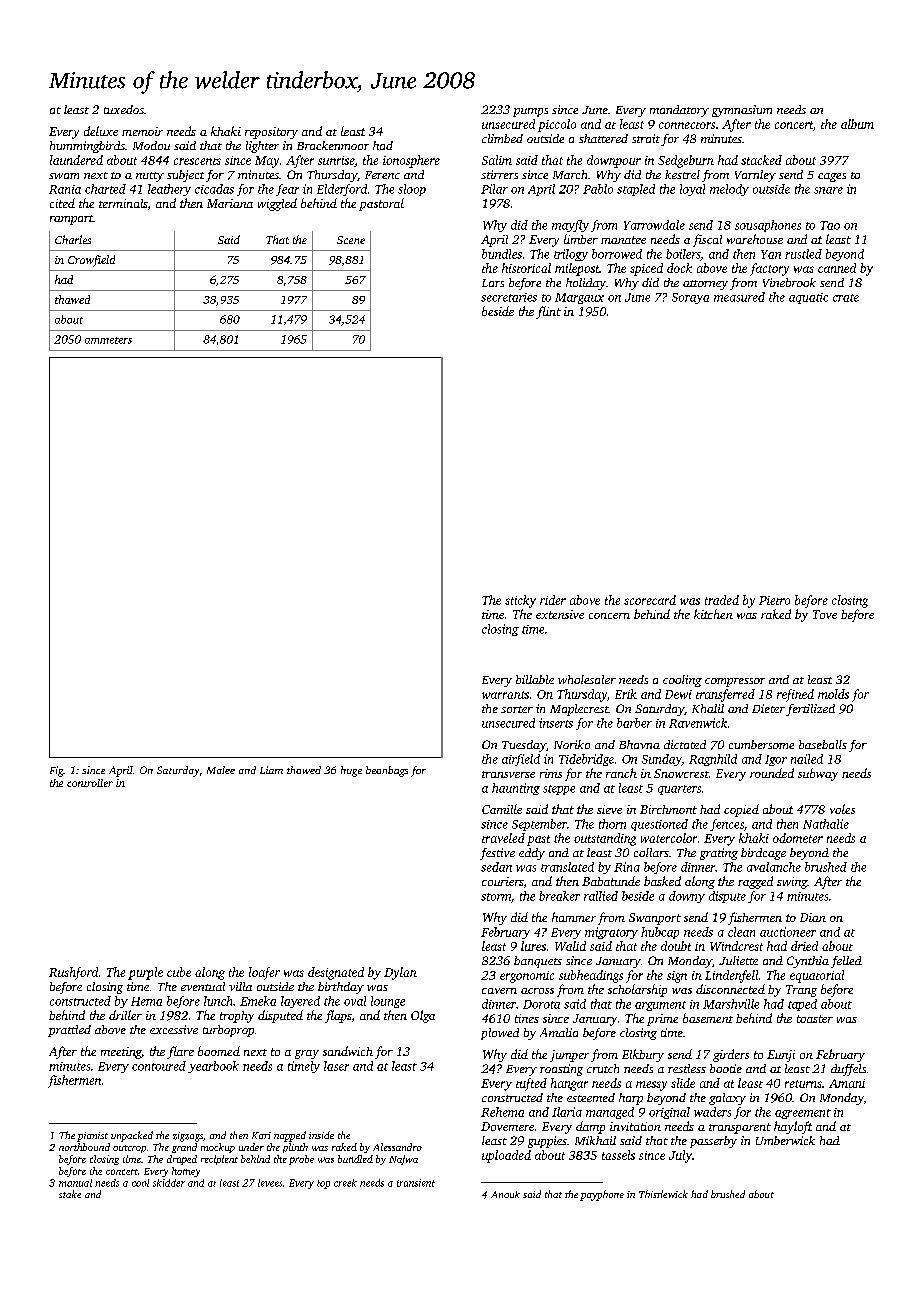  I want to click on returns, so click(803, 1084).
